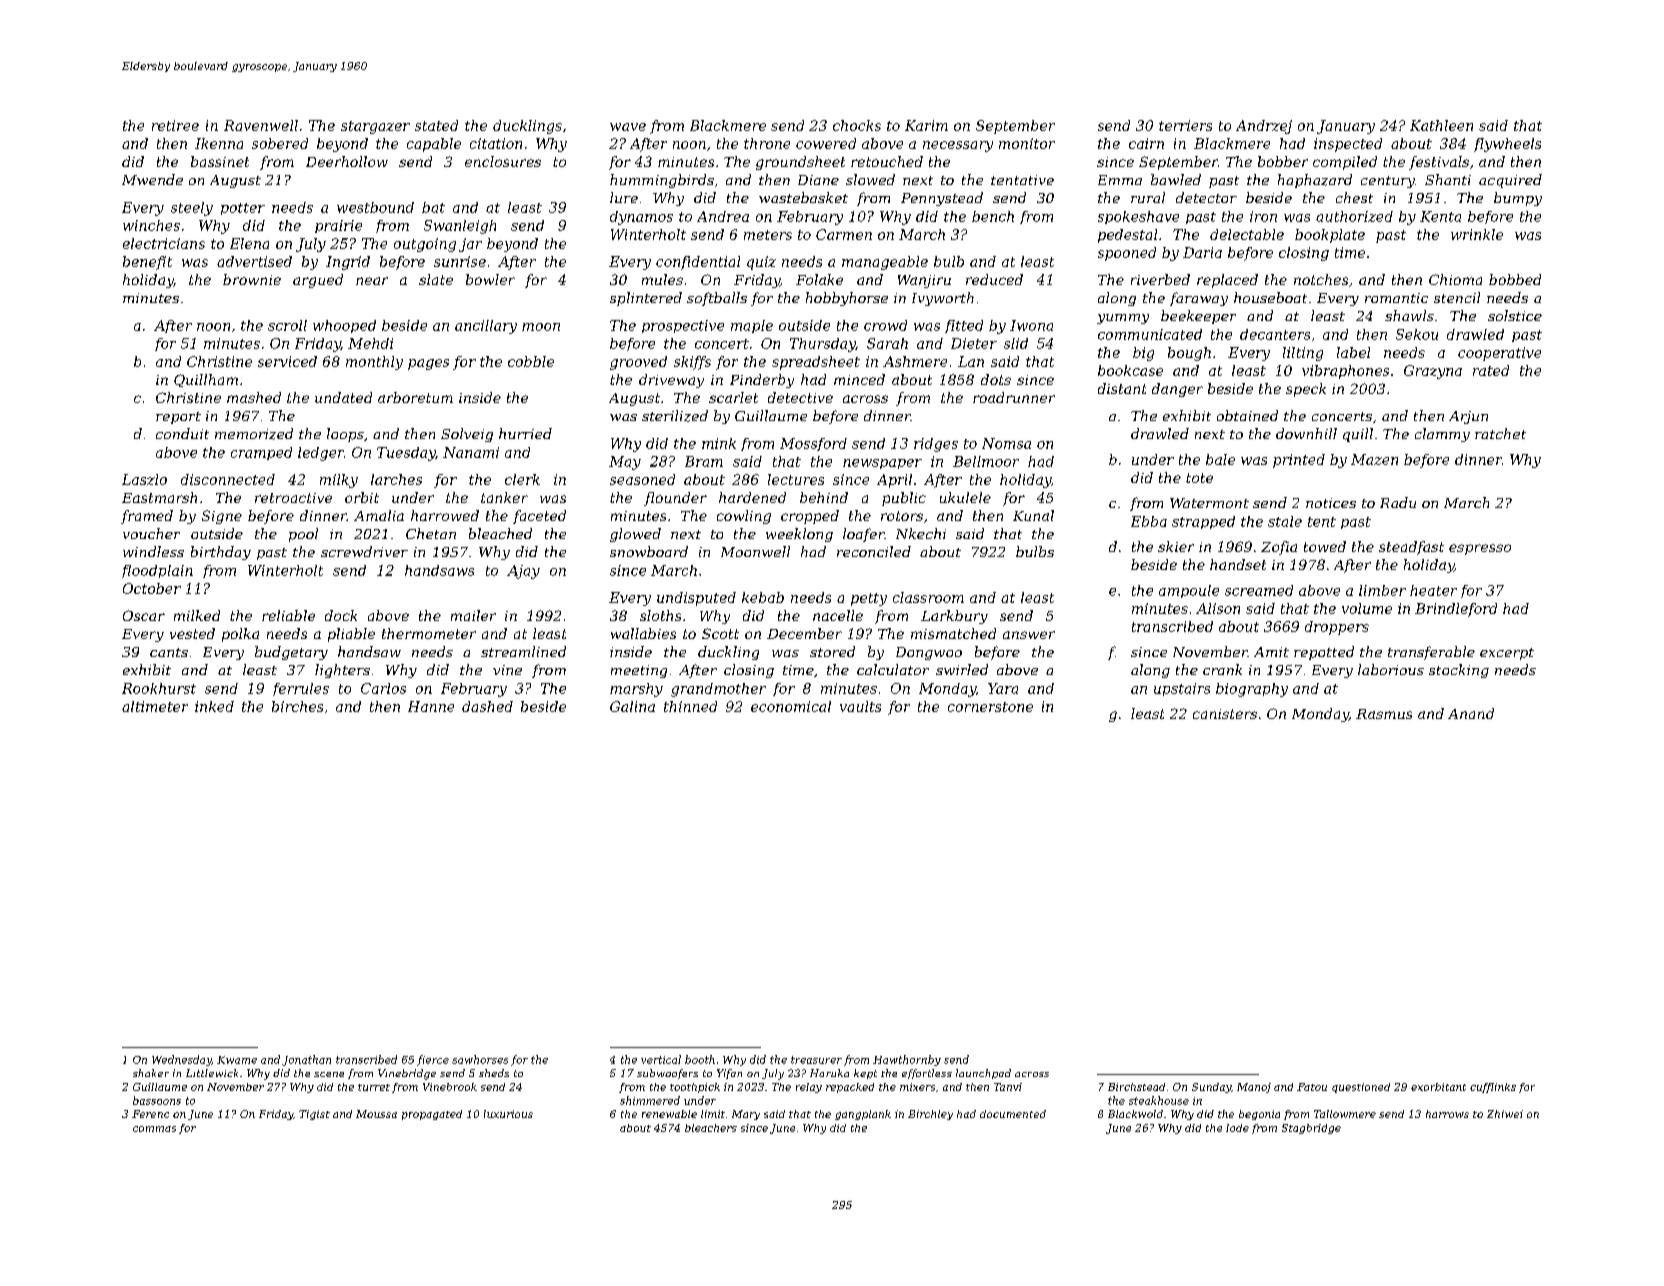 The height and width of the page is (1286, 1664). Describe the element at coordinates (237, 1060) in the page. I see `Kwame` at that location.
